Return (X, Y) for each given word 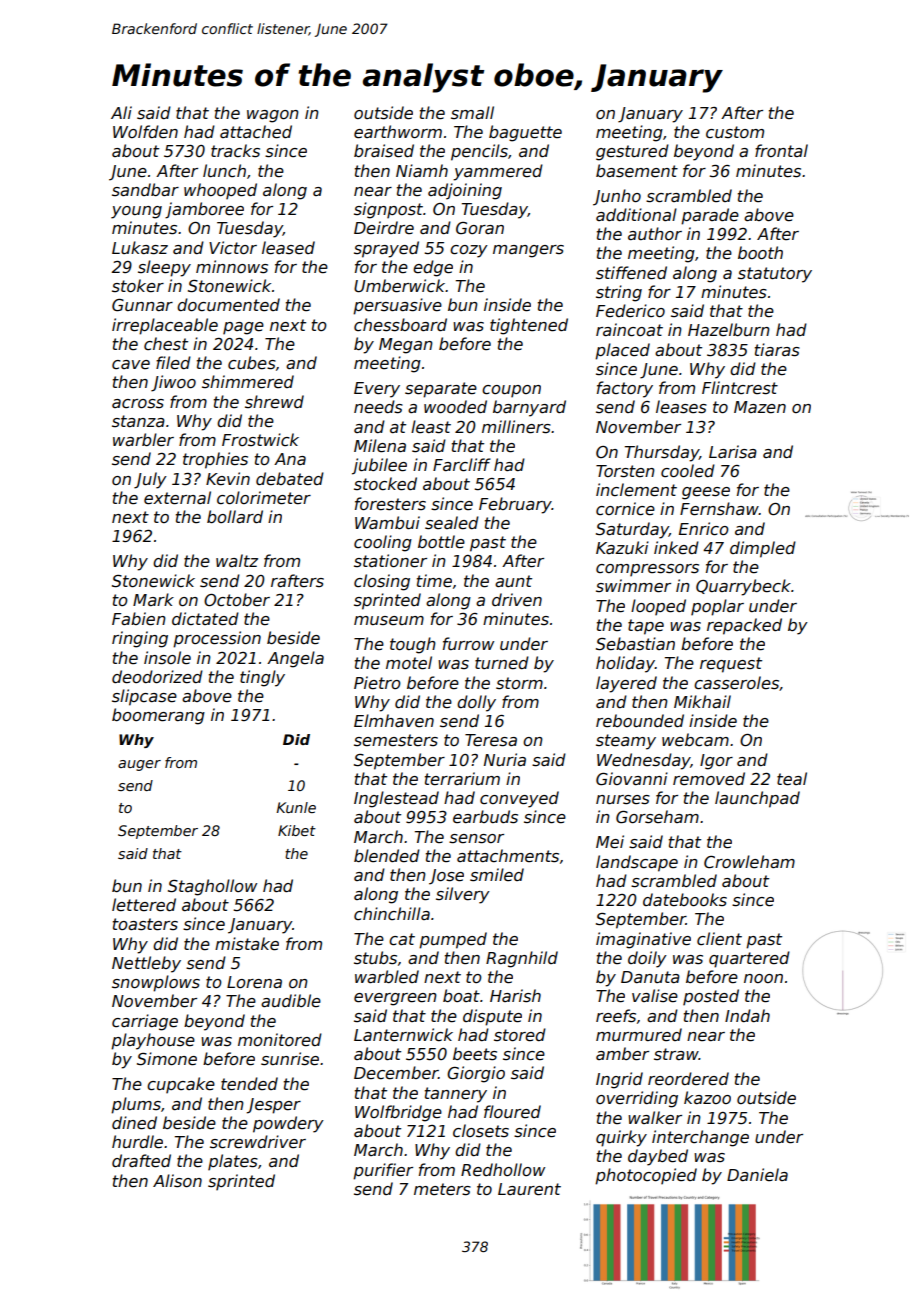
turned (502, 663)
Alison (177, 1181)
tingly (262, 678)
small (472, 112)
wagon (273, 116)
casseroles (736, 683)
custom (735, 132)
